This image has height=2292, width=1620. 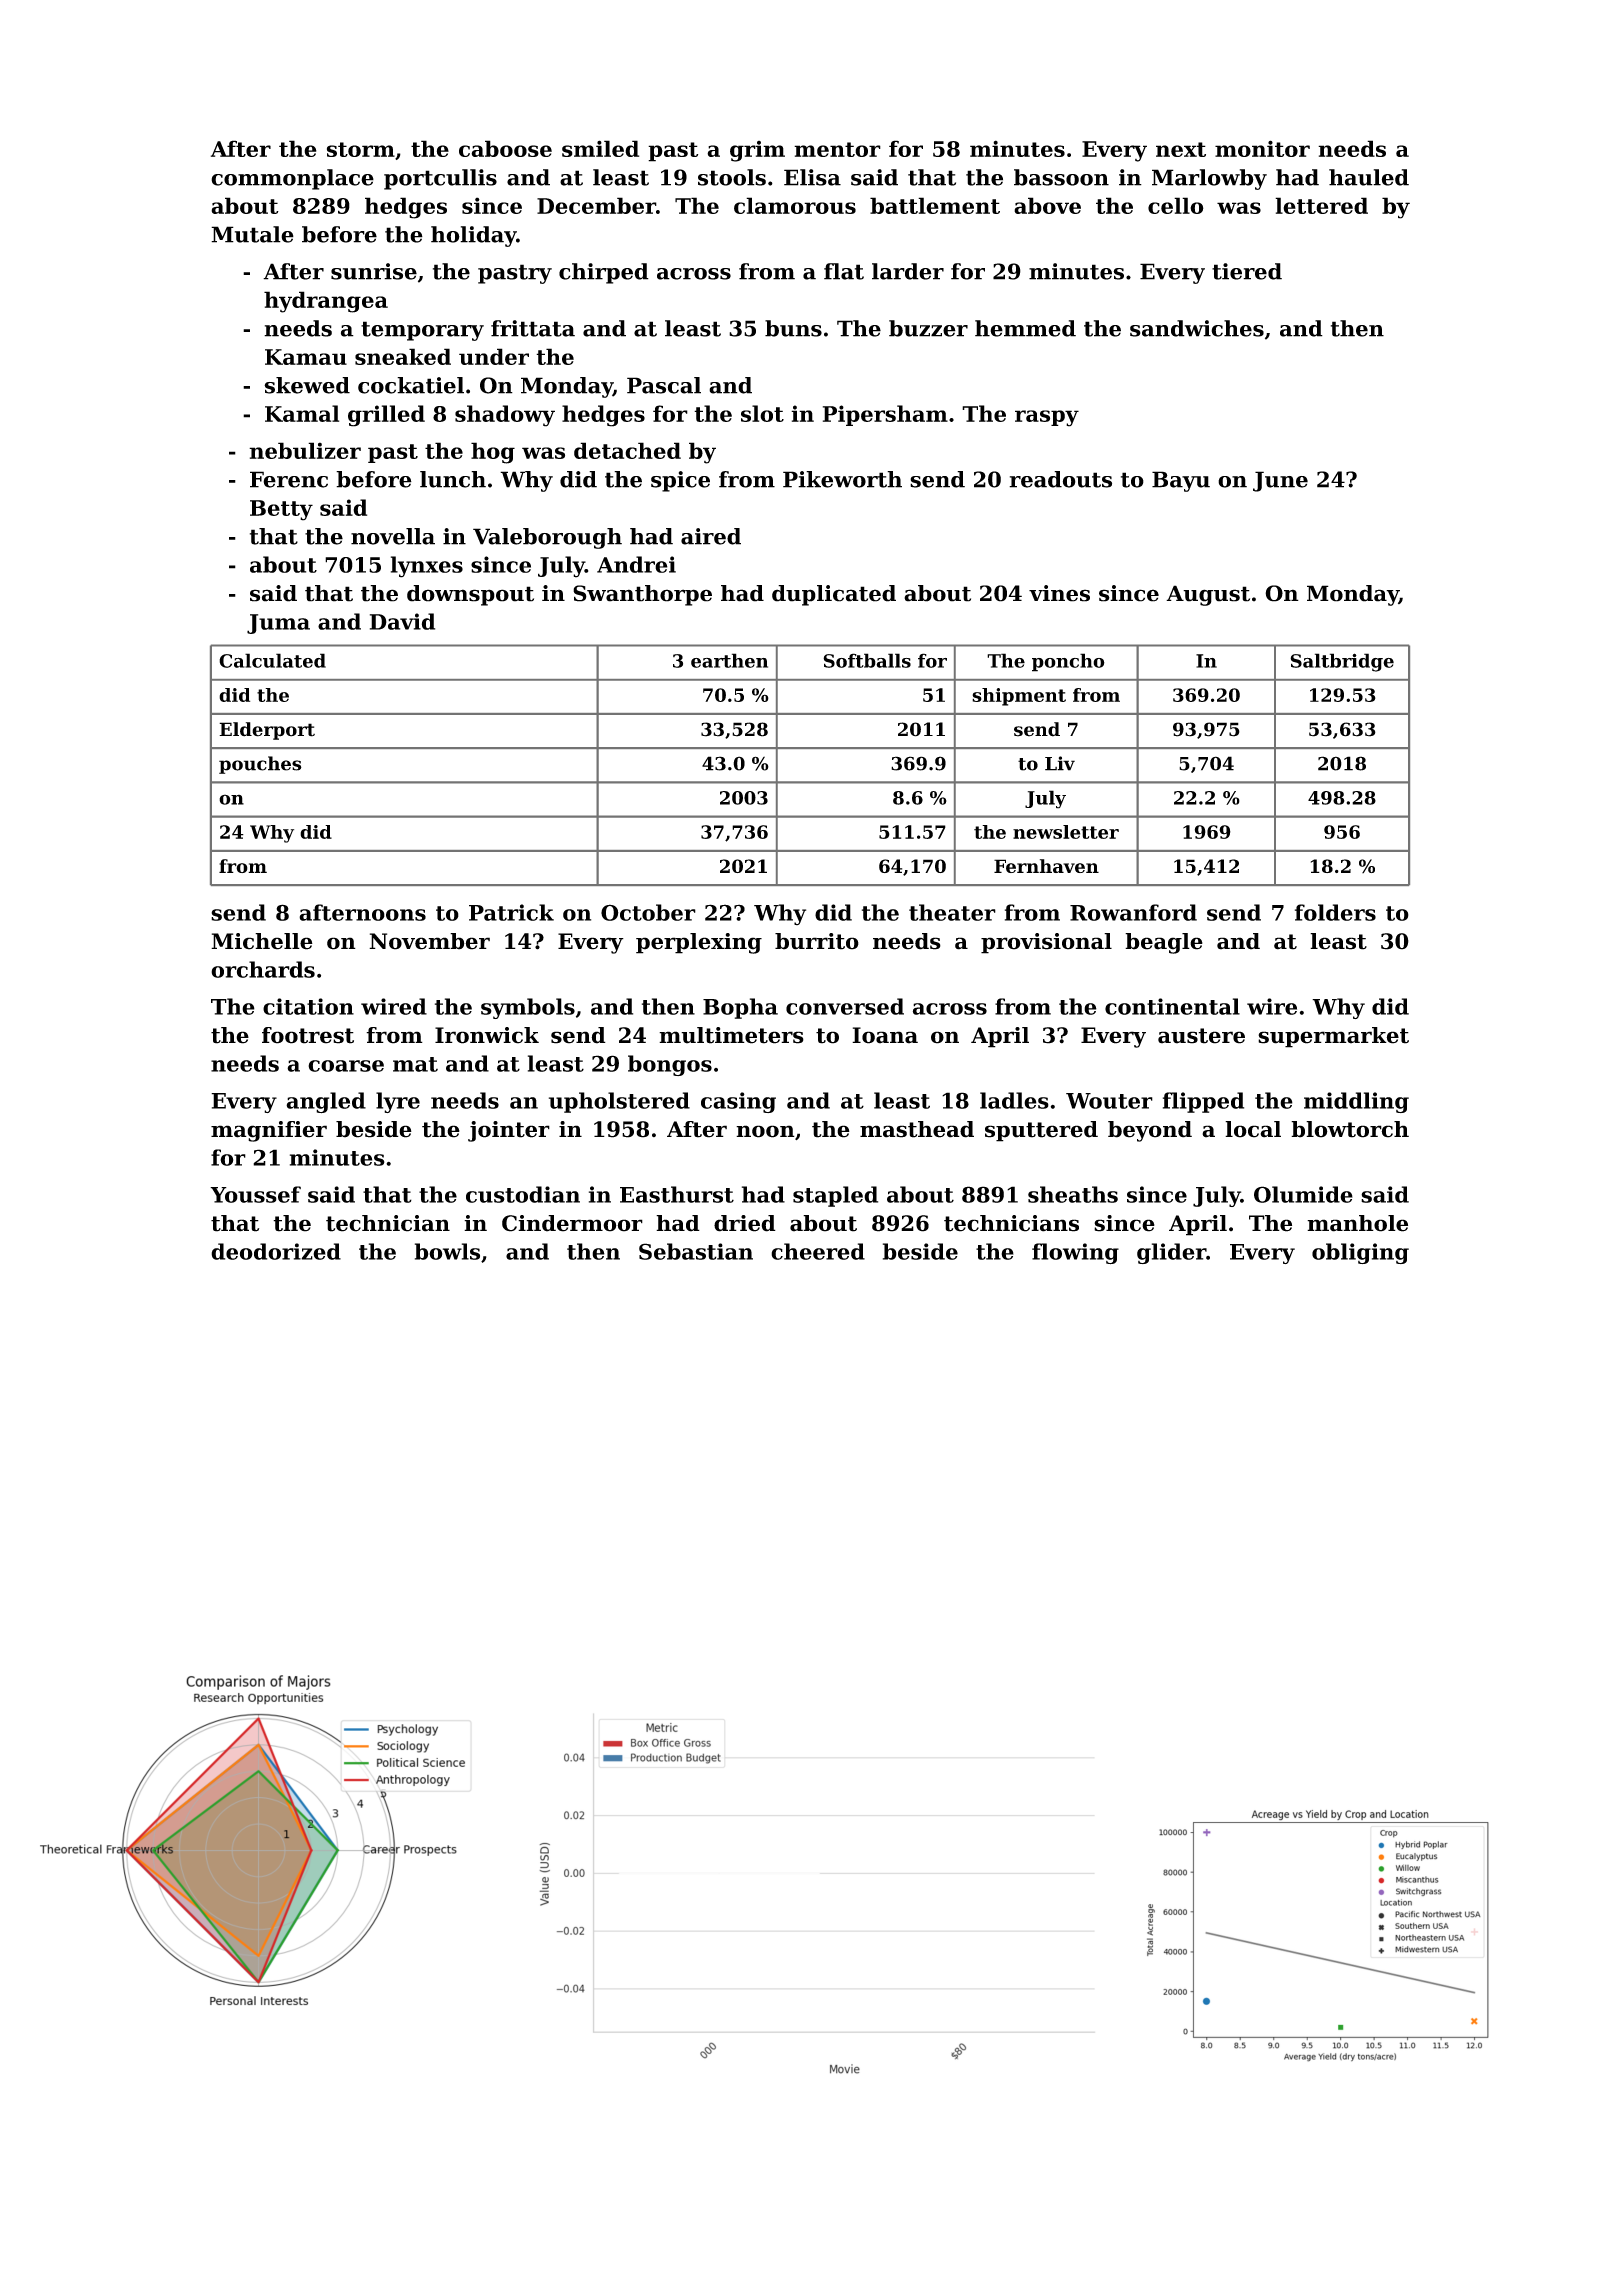 I want to click on caboose, so click(x=505, y=148).
